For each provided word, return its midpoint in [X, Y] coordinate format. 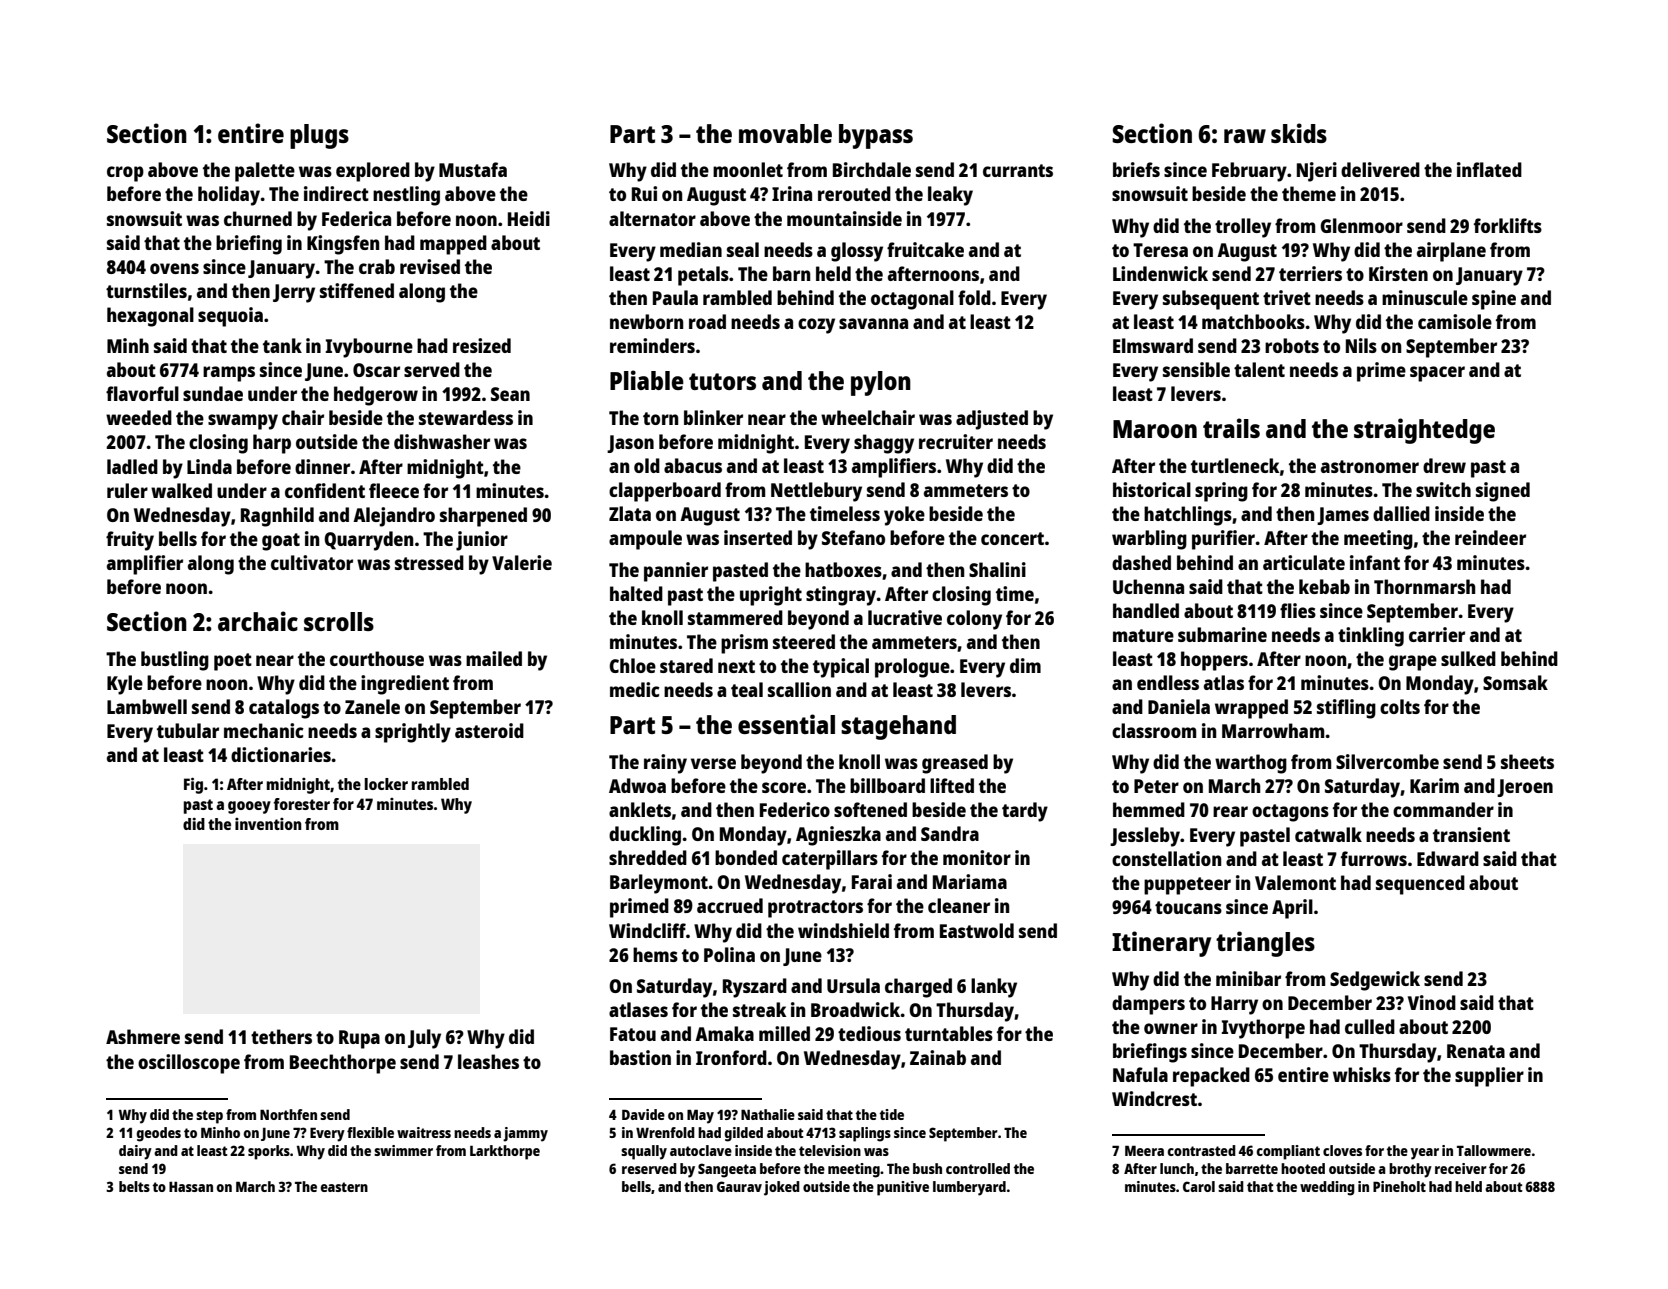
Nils [1361, 345]
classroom [1154, 730]
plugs [319, 136]
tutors [722, 381]
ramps [229, 374]
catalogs [284, 709]
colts [1400, 706]
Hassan [191, 1187]
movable [785, 133]
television [830, 1150]
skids [1299, 133]
